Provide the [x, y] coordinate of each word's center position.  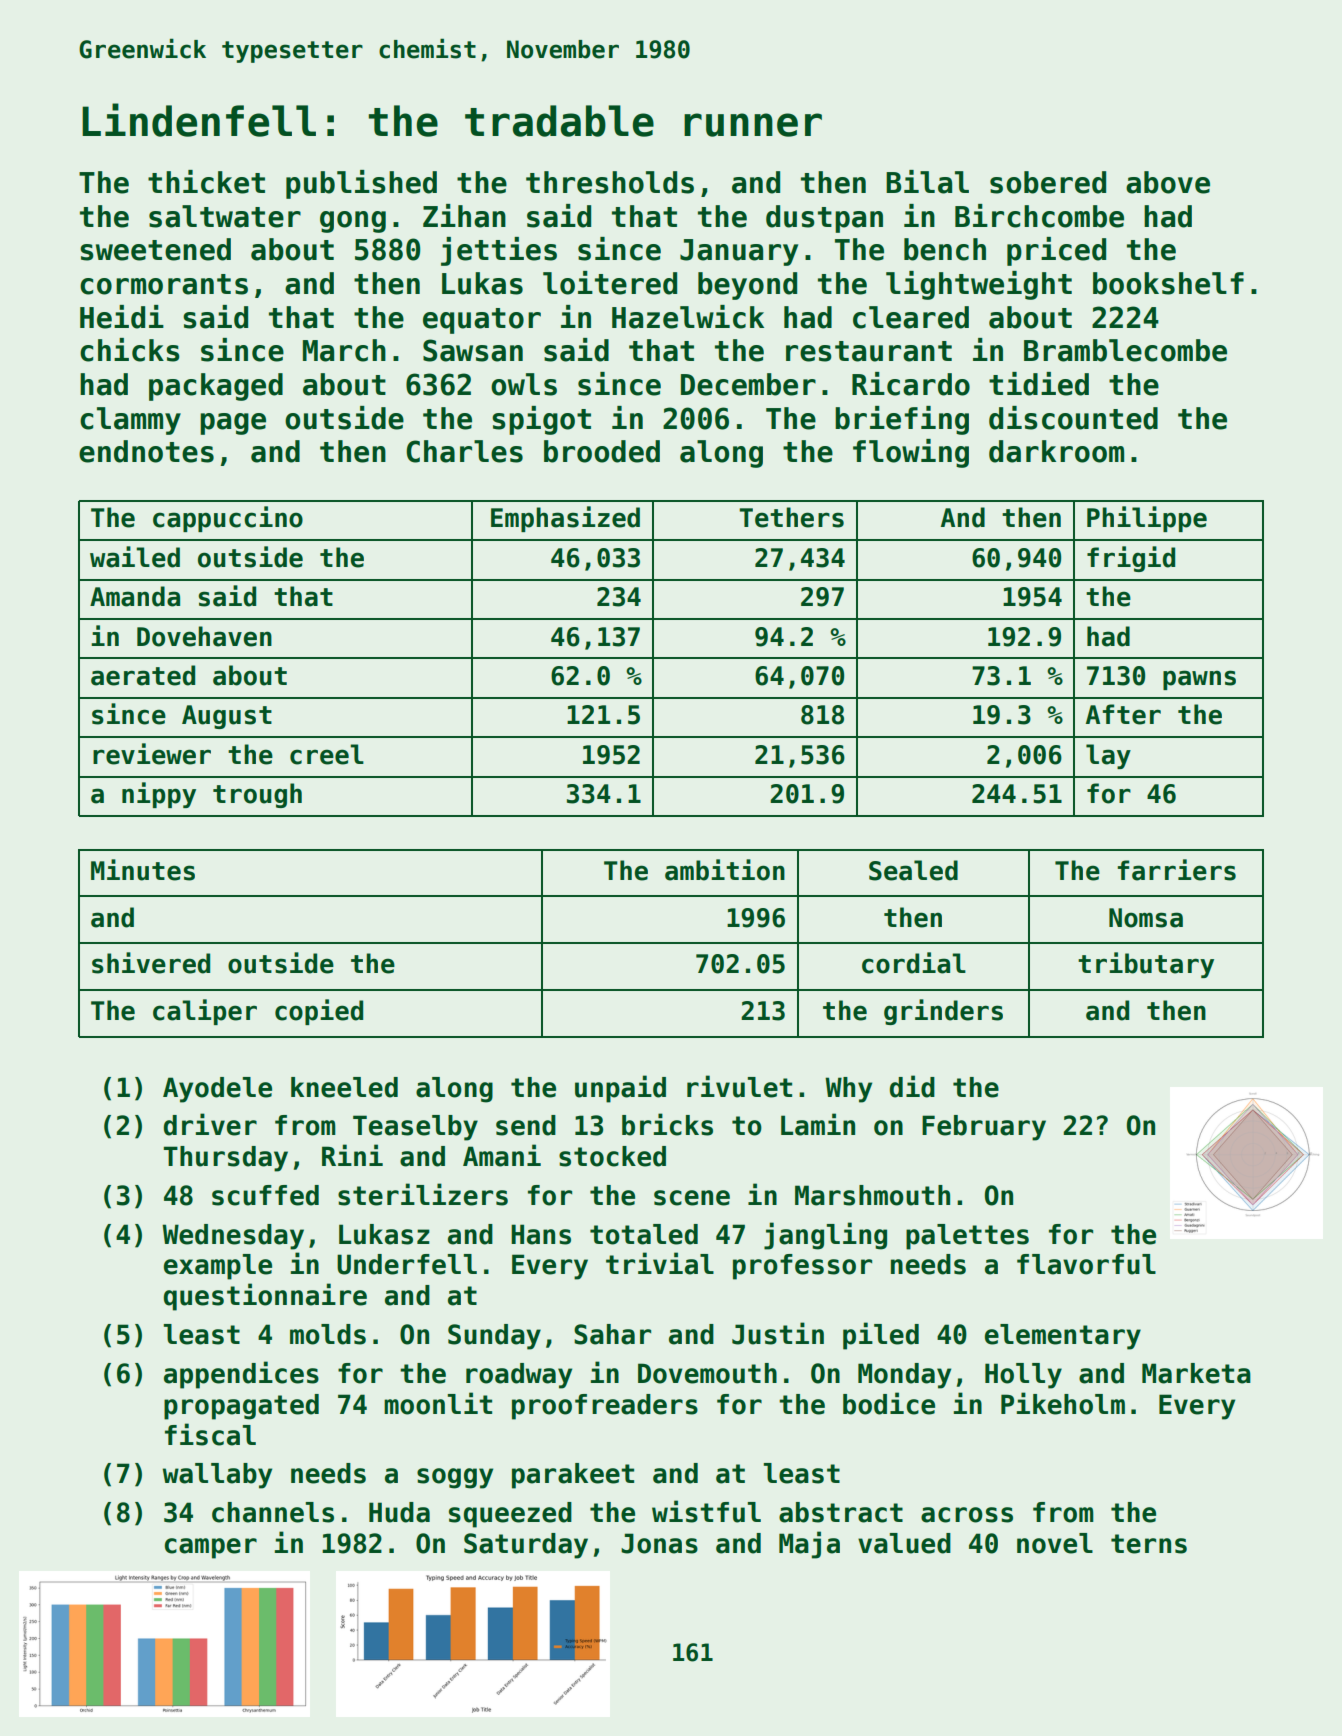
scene [692, 1198]
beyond [747, 286]
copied [319, 1012]
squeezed [510, 1515]
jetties [499, 251]
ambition [725, 870]
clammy [130, 421]
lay [1108, 756]
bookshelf [1168, 283]
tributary [1146, 965]
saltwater [225, 216]
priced [1056, 251]
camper [211, 1548]
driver [210, 1124]
